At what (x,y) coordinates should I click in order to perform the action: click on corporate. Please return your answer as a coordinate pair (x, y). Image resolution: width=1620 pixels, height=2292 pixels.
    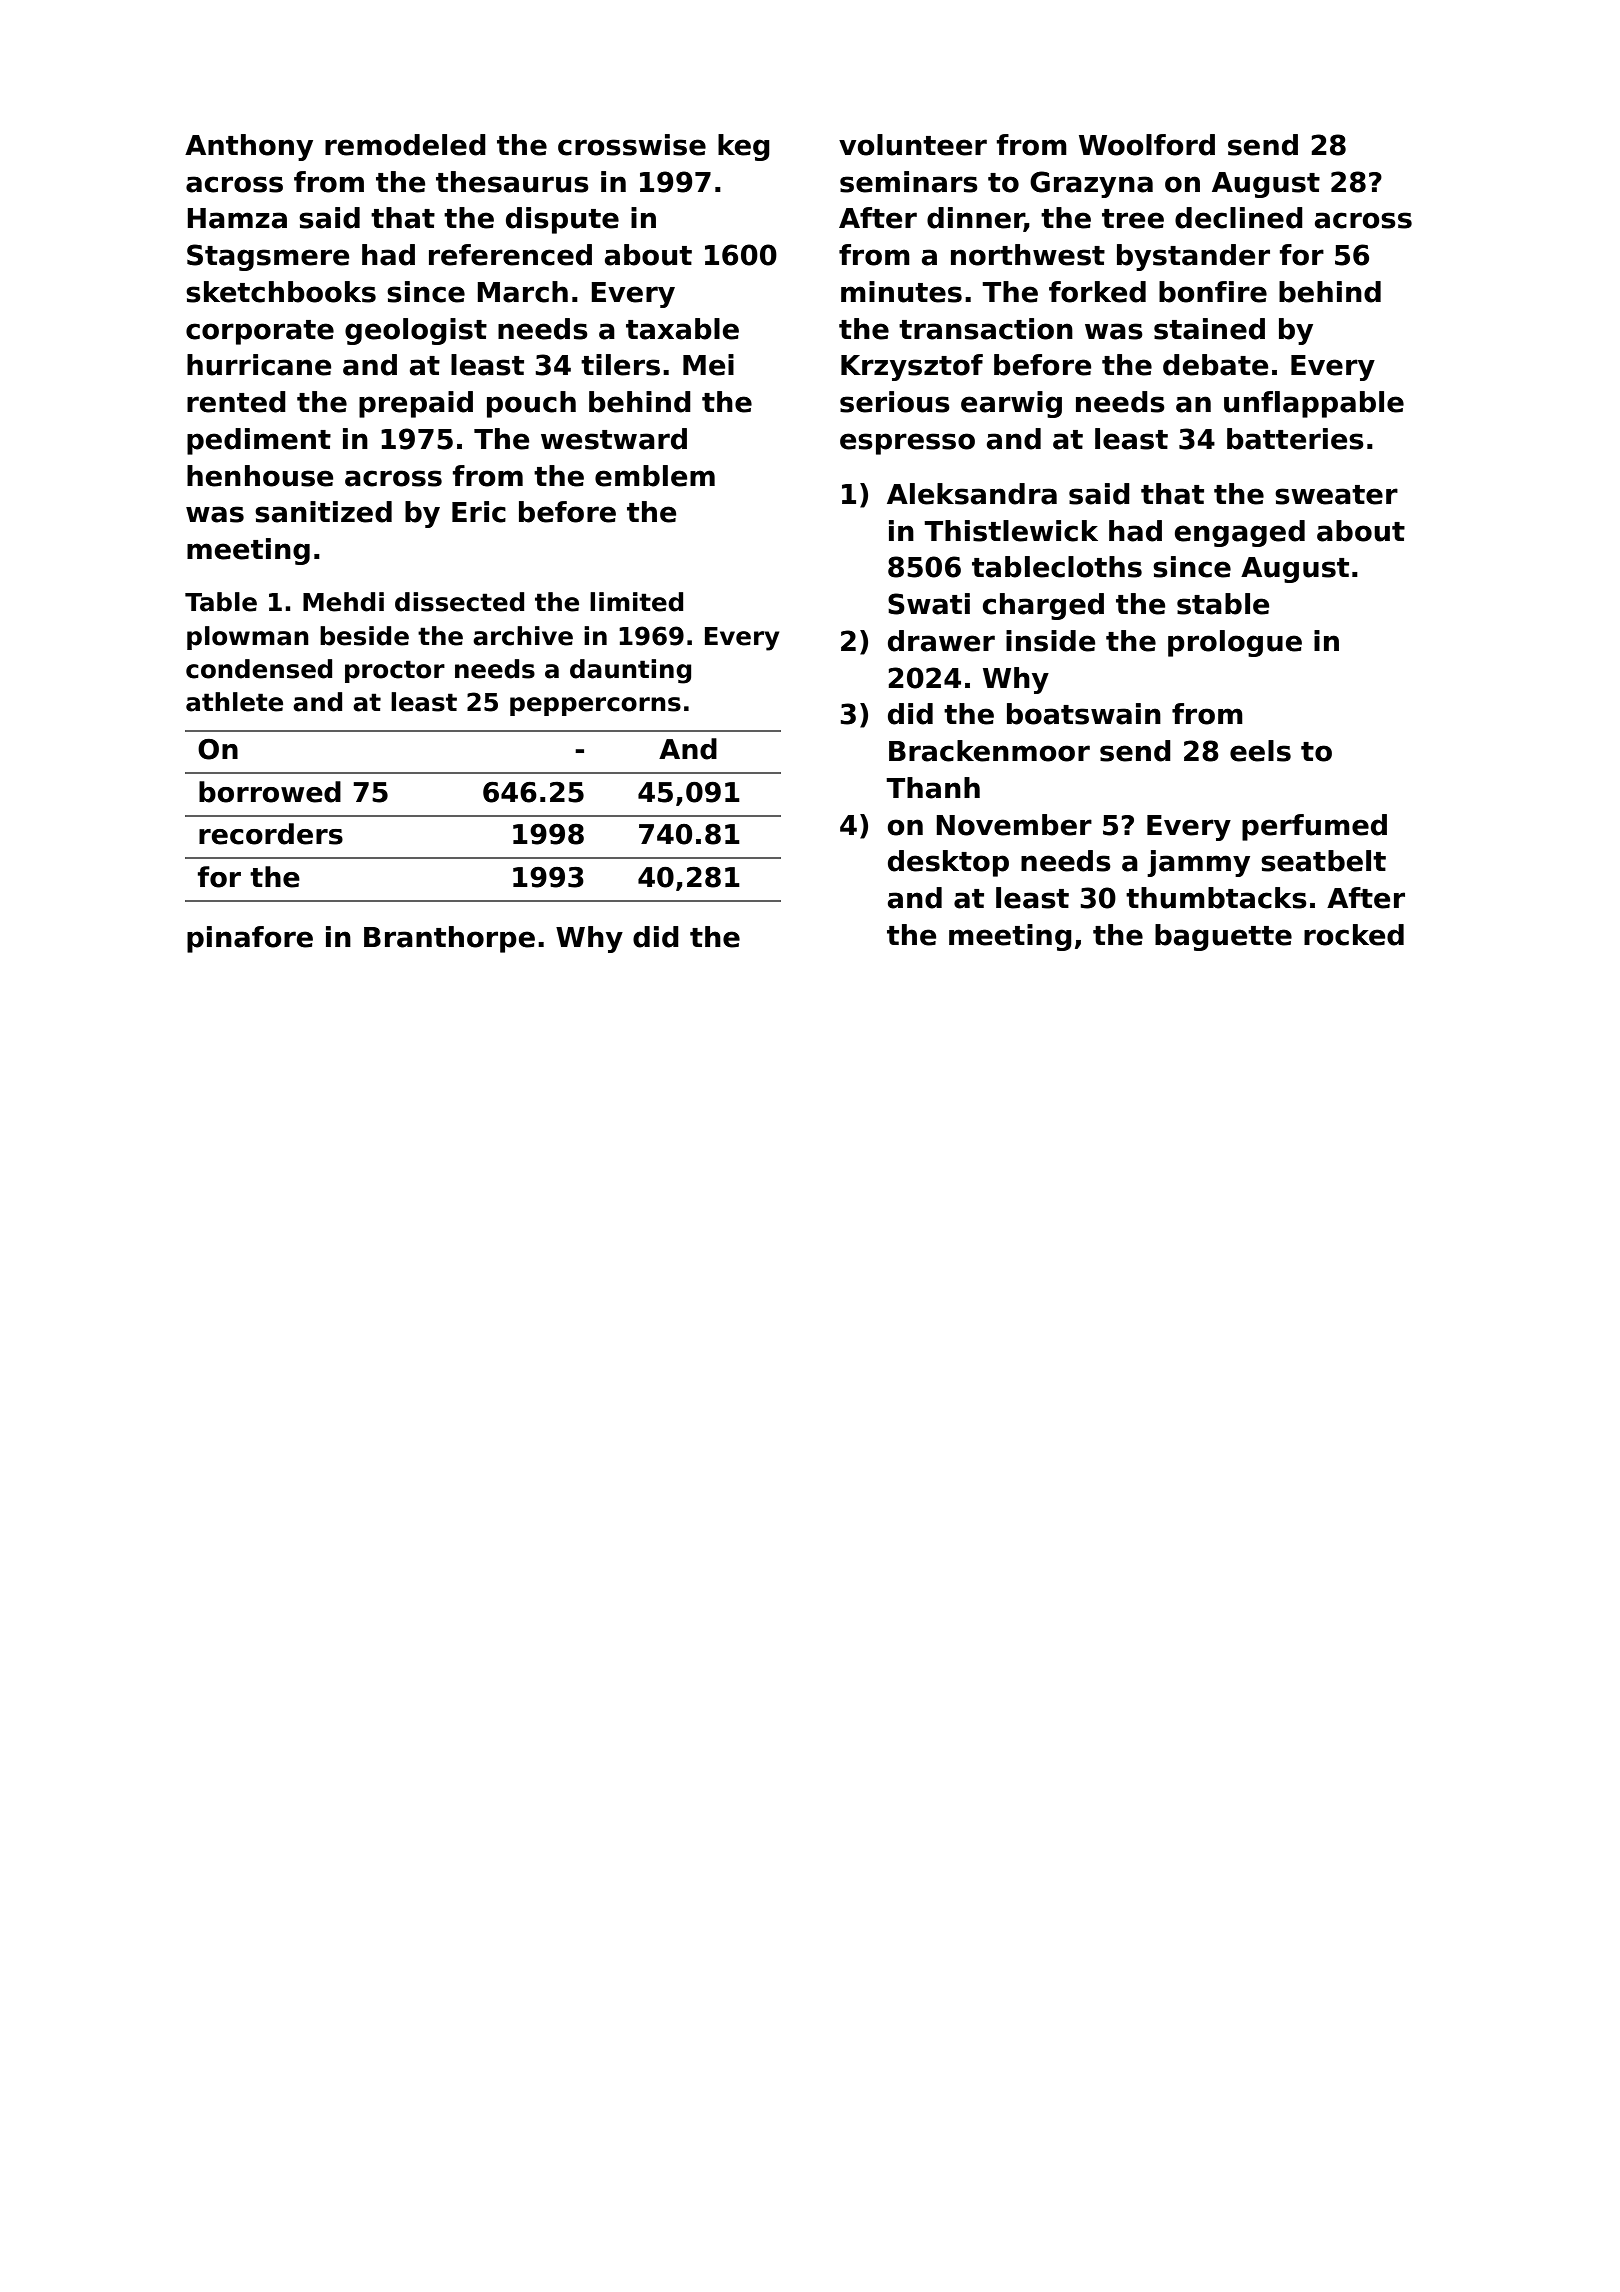
    Looking at the image, I should click on (260, 332).
